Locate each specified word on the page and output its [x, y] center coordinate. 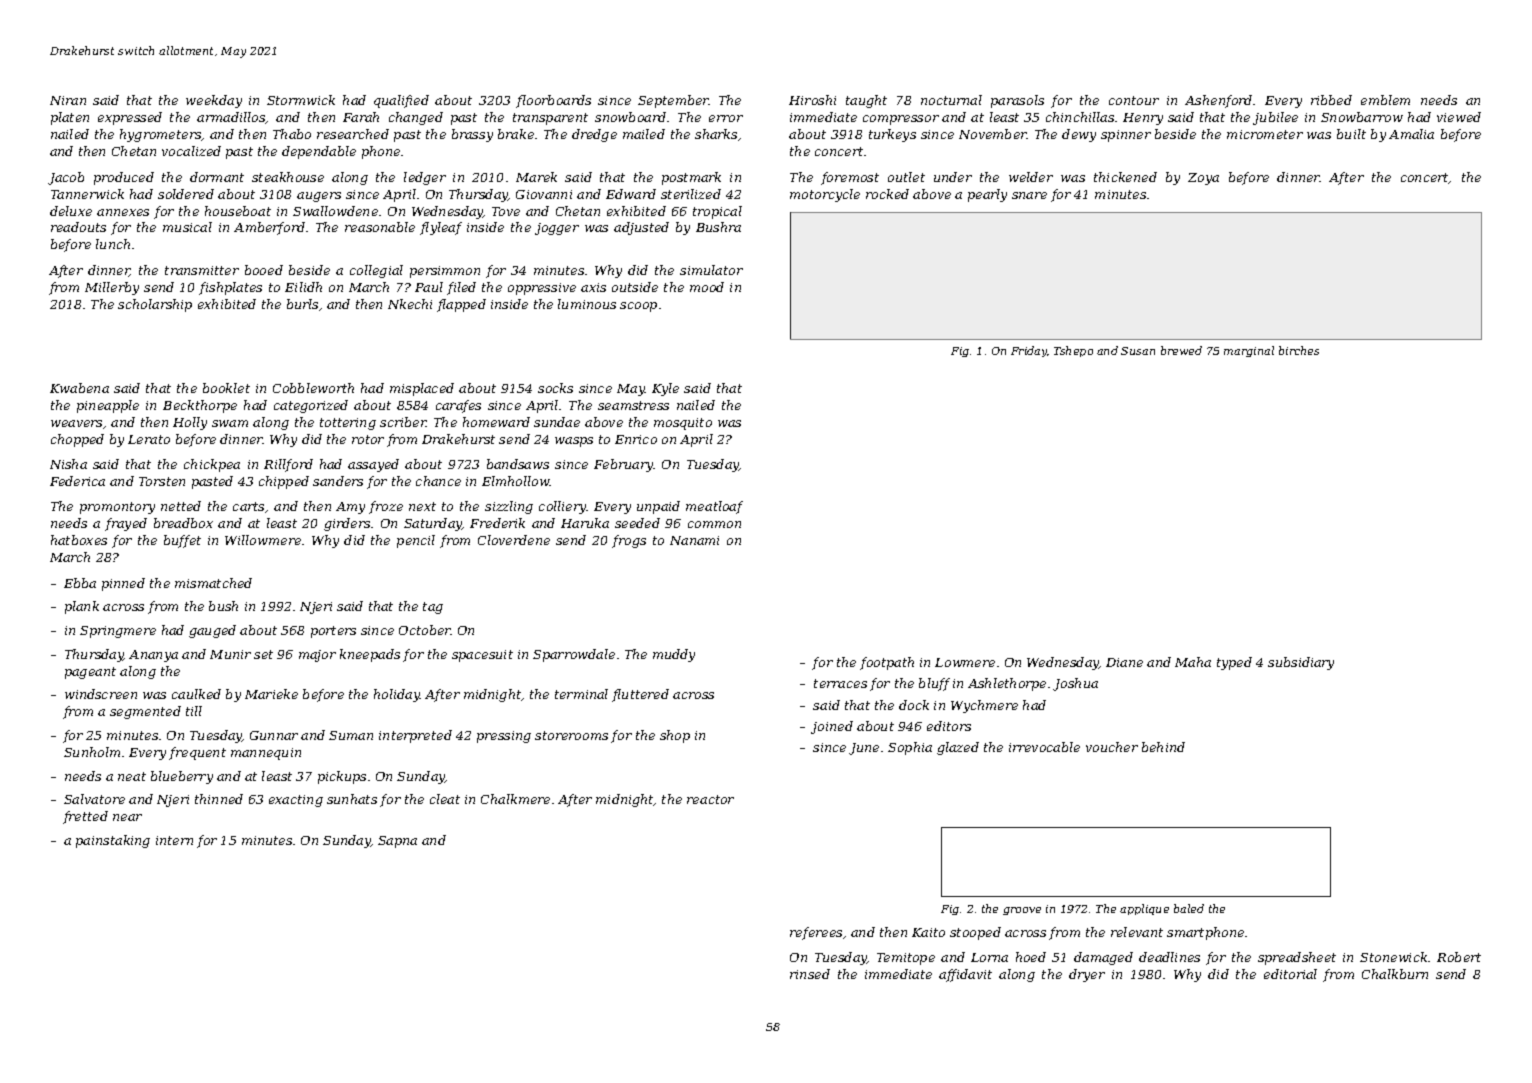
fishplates [230, 288]
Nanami [694, 540]
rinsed [810, 974]
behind [1163, 747]
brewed [1181, 350]
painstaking [113, 841]
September [673, 101]
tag [433, 608]
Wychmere [984, 706]
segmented [145, 712]
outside [635, 287]
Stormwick [301, 100]
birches [1299, 350]
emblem [1385, 100]
